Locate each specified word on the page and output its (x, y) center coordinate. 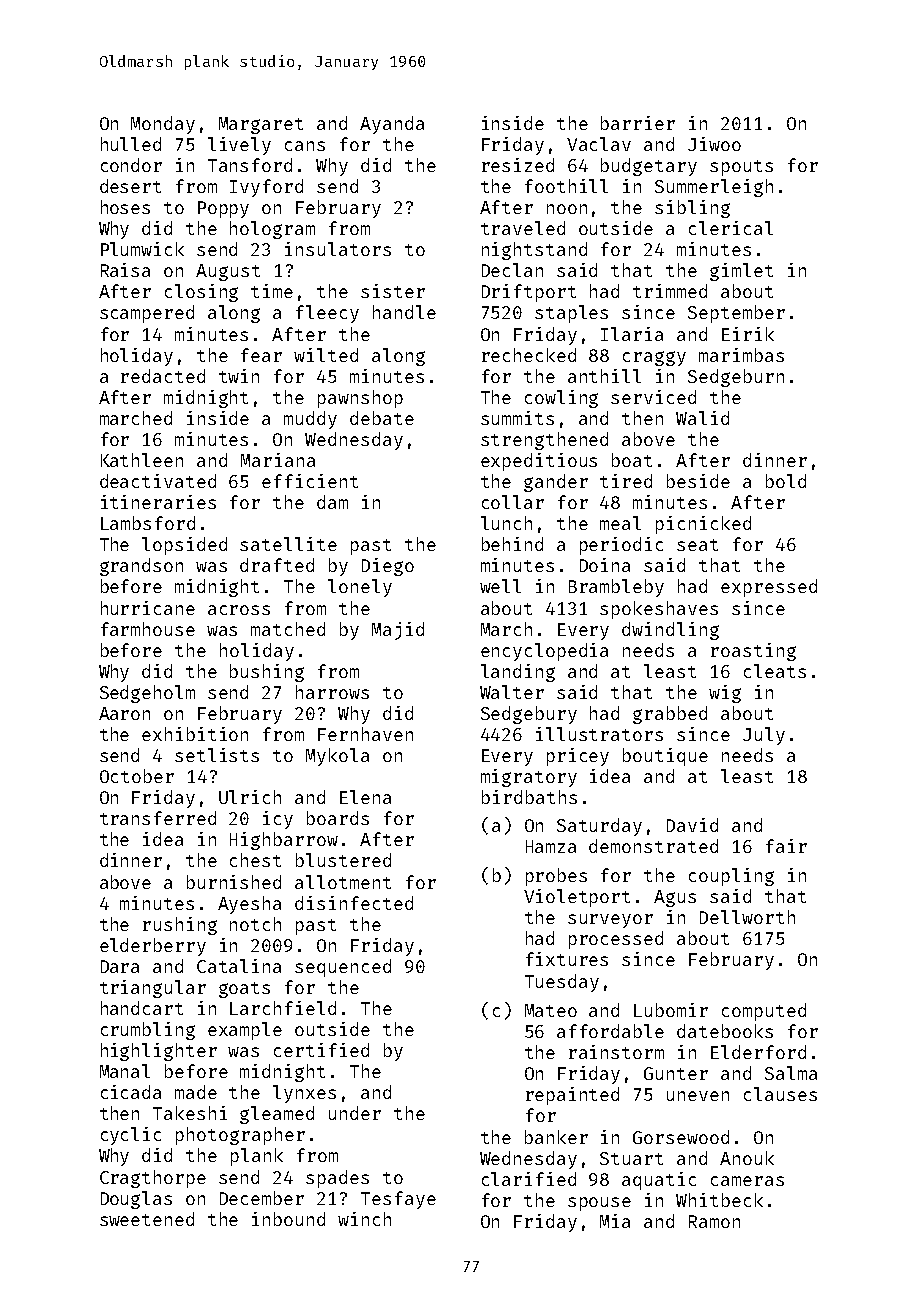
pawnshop (360, 399)
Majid (398, 631)
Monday (163, 125)
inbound (288, 1219)
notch (255, 924)
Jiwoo (714, 144)
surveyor (610, 921)
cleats (775, 671)
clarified (529, 1179)
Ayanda (392, 125)
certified (321, 1050)
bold (786, 481)
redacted (163, 376)
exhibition (195, 734)
